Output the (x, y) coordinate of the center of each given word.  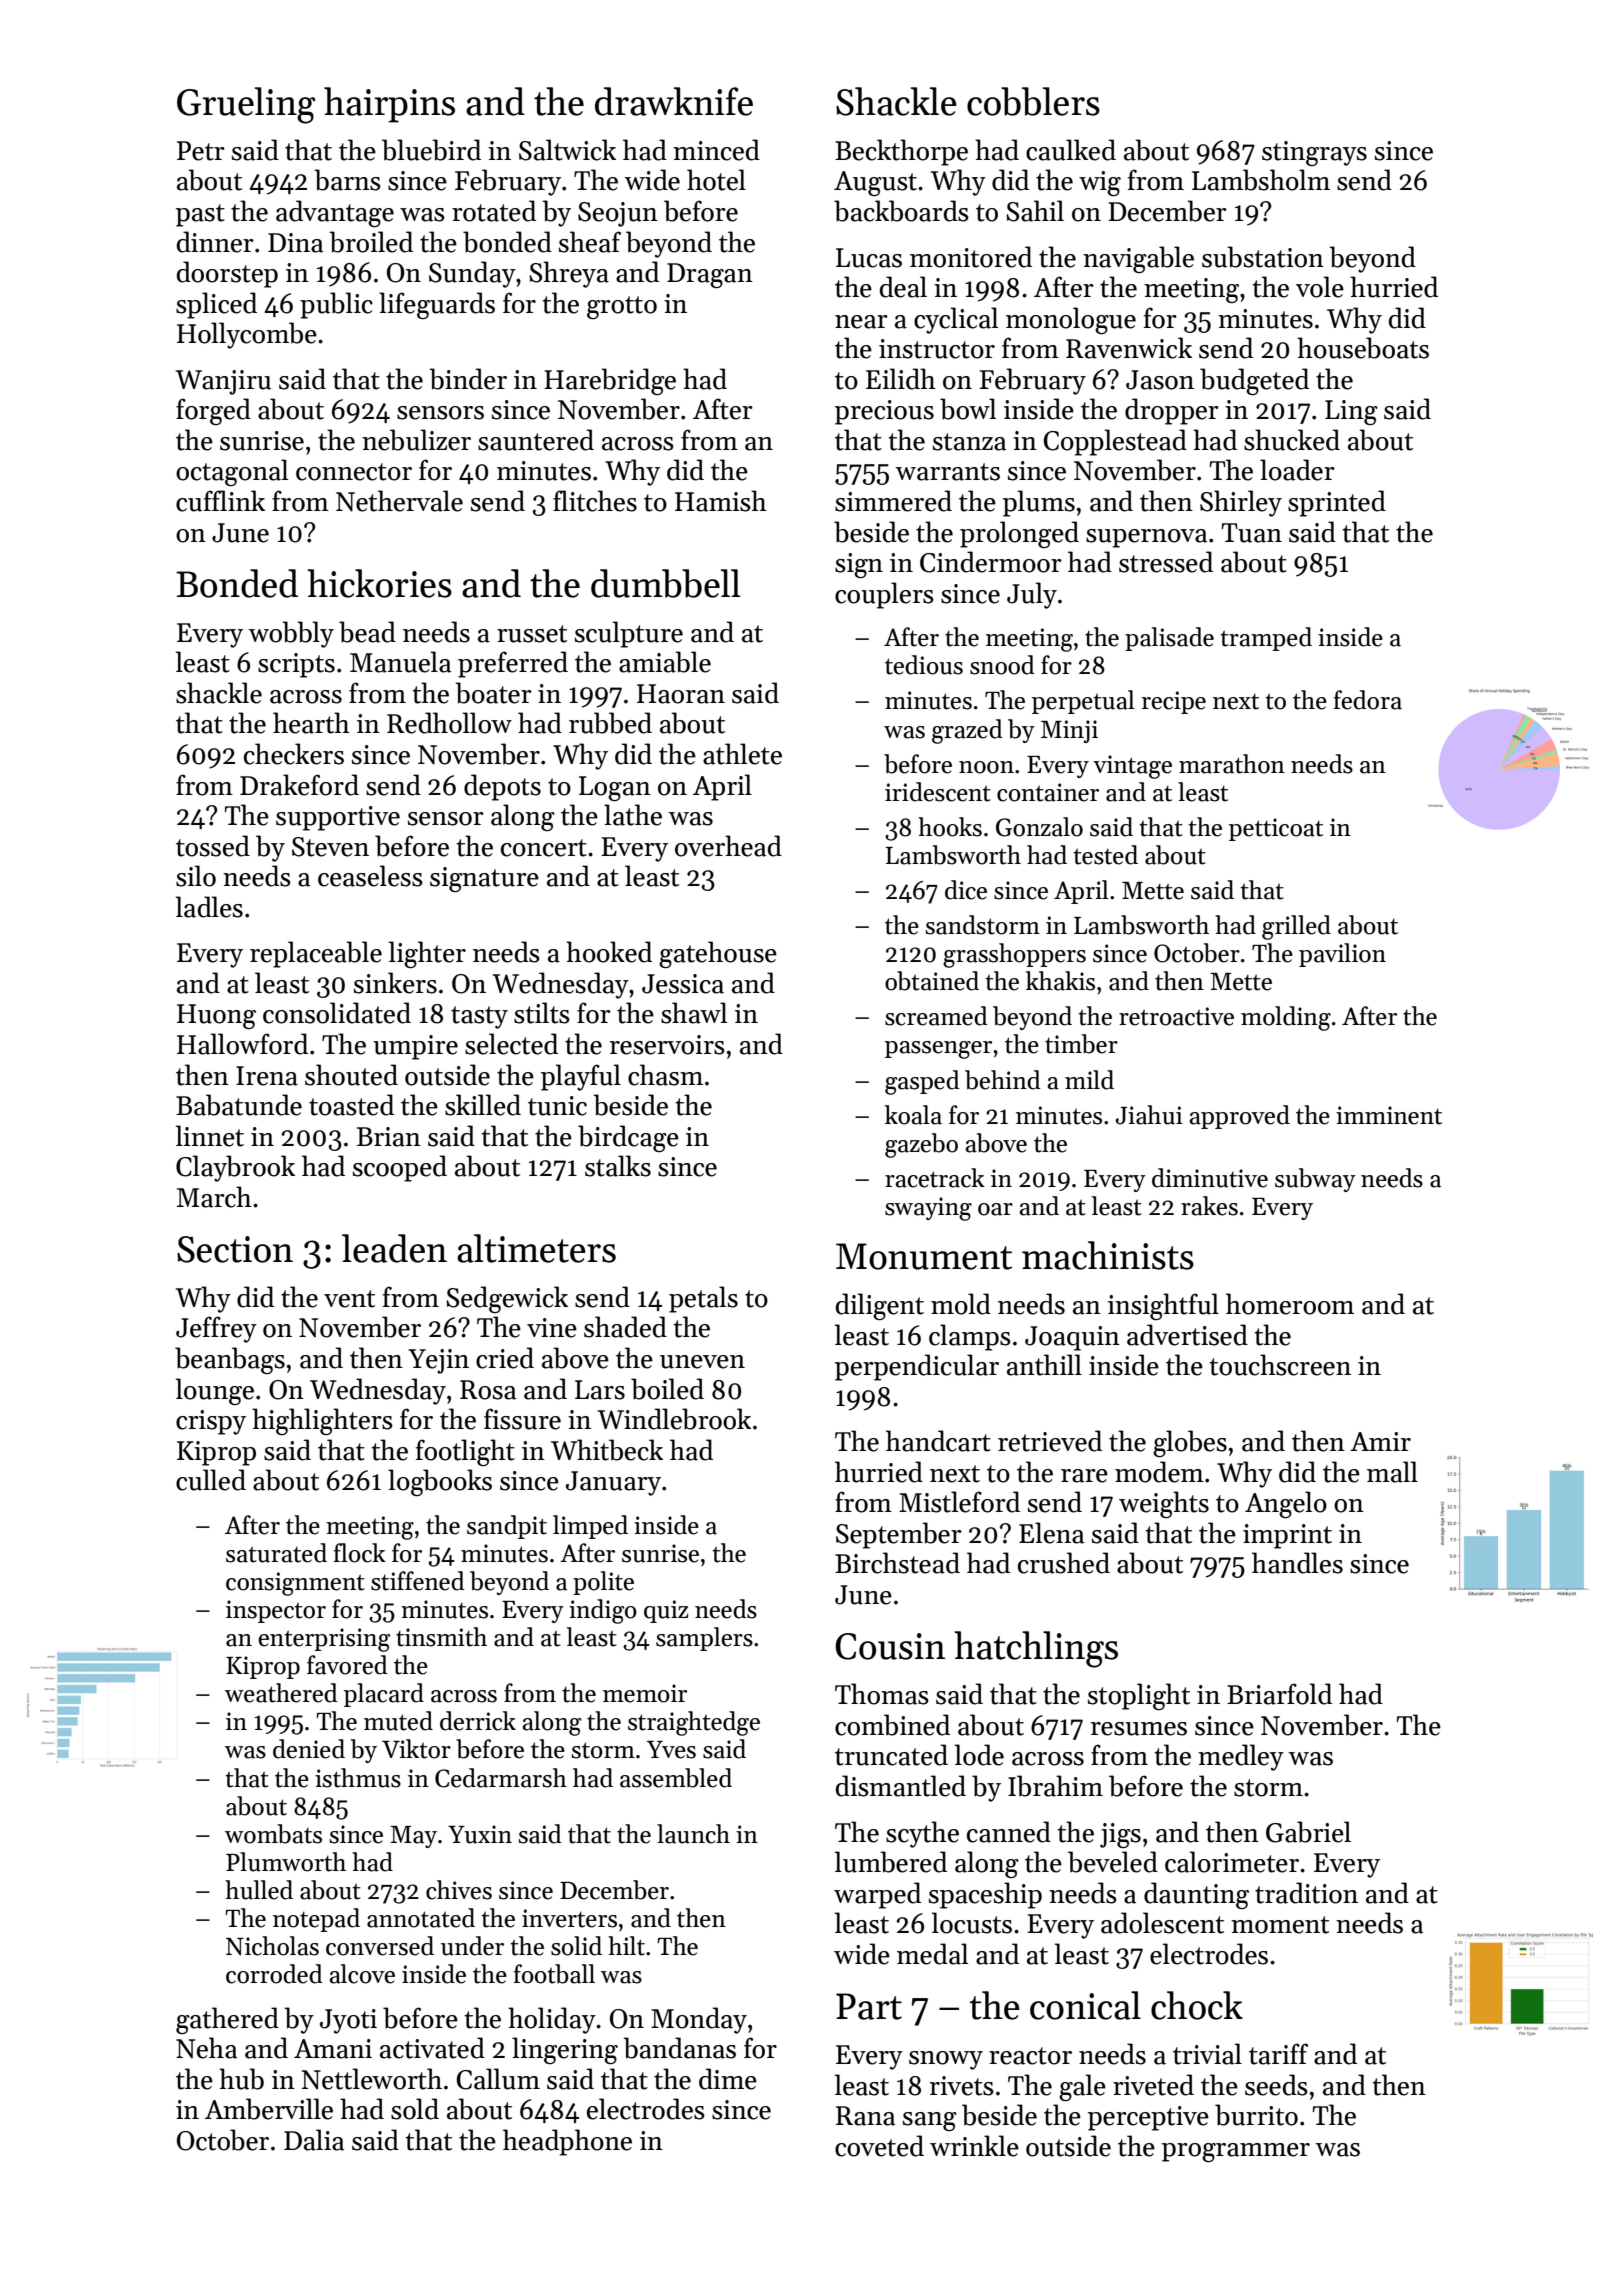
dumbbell (666, 583)
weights (1164, 1504)
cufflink (220, 501)
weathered (281, 1693)
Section (235, 1249)
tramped (1266, 639)
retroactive (1176, 1016)
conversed (380, 1946)
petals (703, 1299)
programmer (1236, 2152)
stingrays (1314, 153)
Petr (201, 151)
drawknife (674, 101)
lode (979, 1755)
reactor (1030, 2056)
